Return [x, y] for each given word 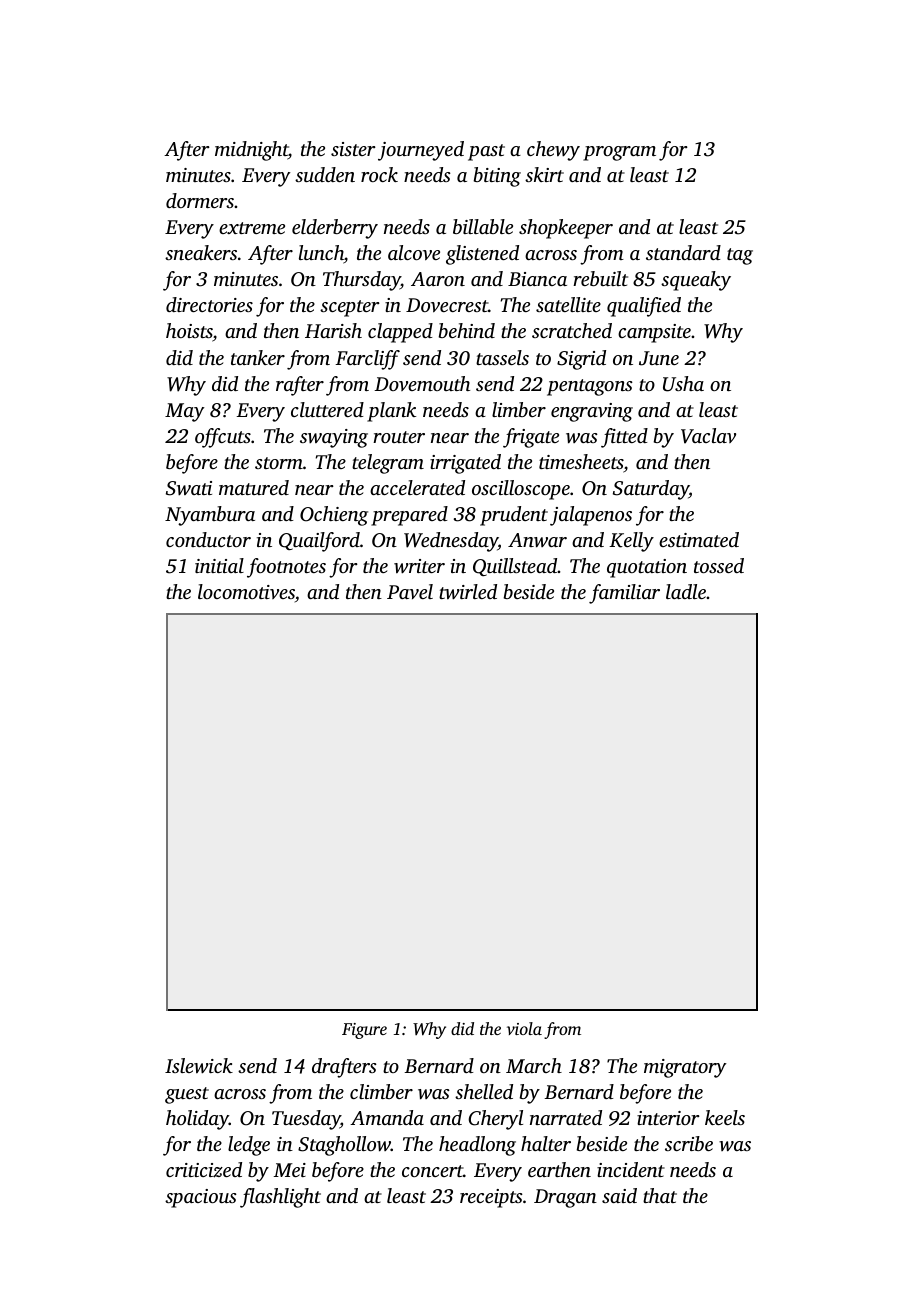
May [185, 412]
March [534, 1065]
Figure [364, 1031]
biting [497, 177]
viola [524, 1028]
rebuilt [600, 278]
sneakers [201, 252]
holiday [197, 1120]
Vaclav [708, 436]
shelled [484, 1091]
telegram [388, 464]
